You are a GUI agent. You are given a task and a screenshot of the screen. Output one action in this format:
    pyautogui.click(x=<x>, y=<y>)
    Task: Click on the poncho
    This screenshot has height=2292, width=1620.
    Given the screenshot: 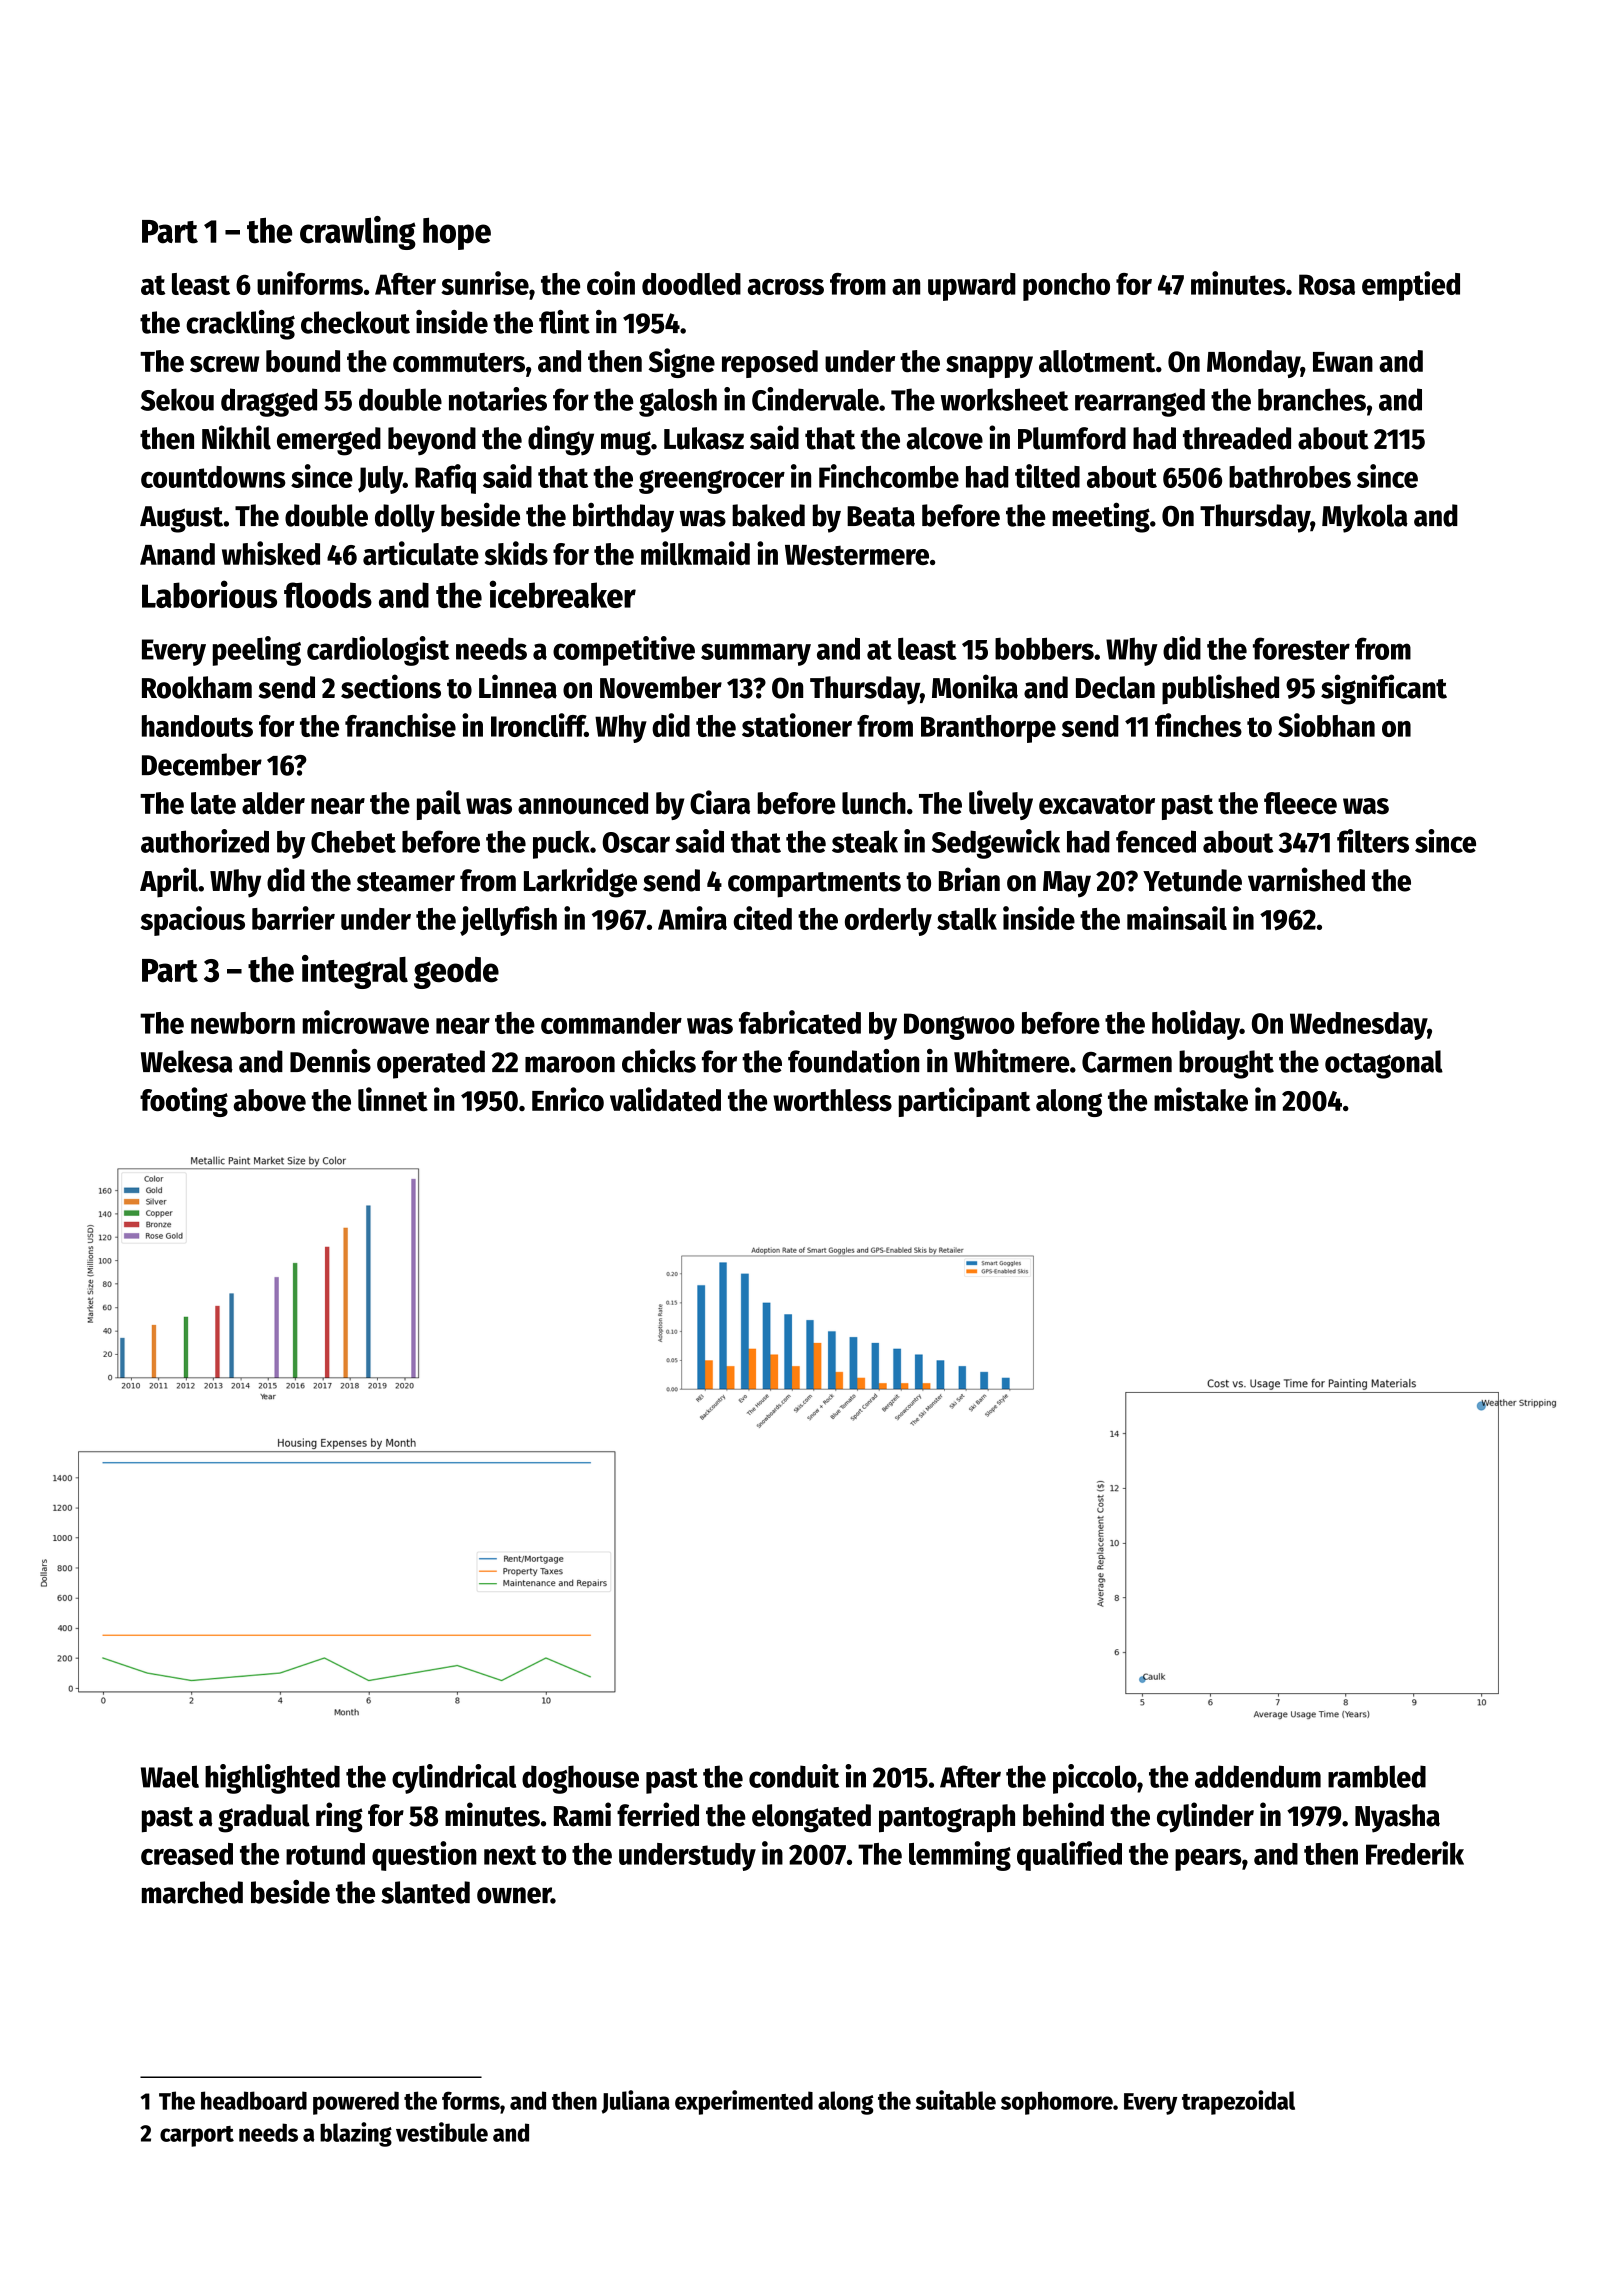 What is the action you would take?
    pyautogui.click(x=1066, y=287)
